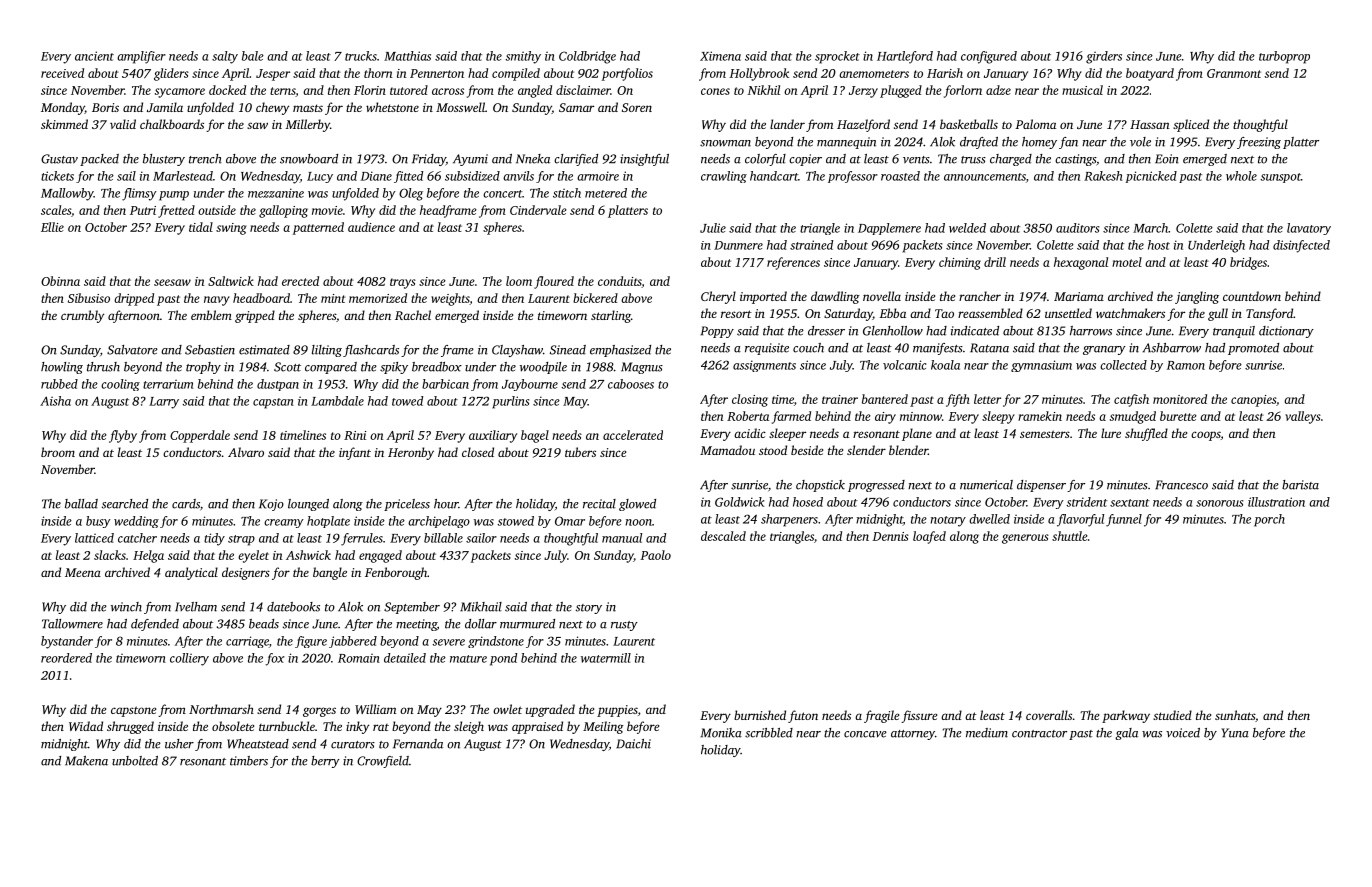 This document has height=887, width=1372. Describe the element at coordinates (1104, 57) in the document. I see `girders` at that location.
